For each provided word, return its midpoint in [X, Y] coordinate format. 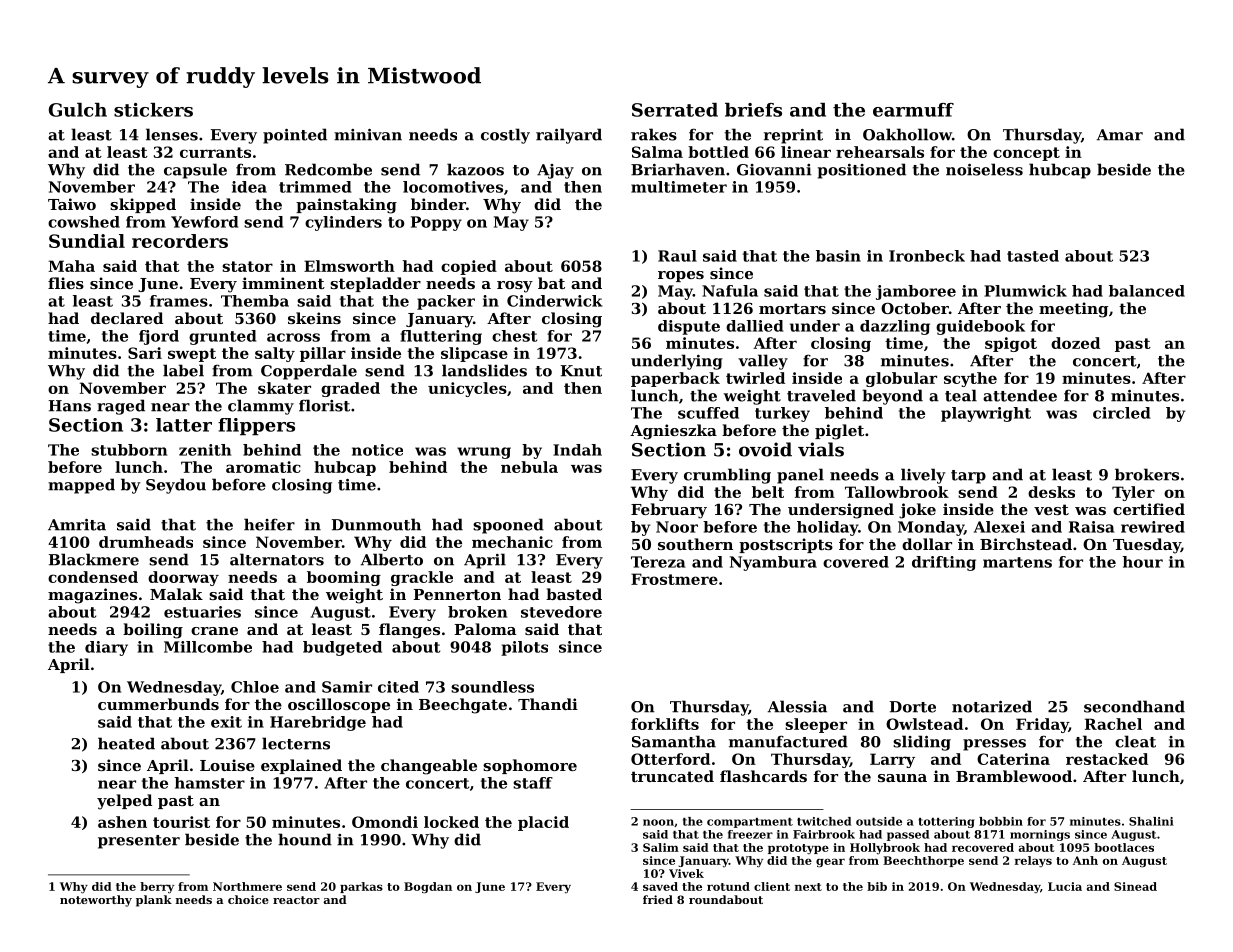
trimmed [315, 187]
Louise [227, 765]
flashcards [763, 776]
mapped [81, 486]
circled [1122, 413]
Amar [1120, 135]
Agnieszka [673, 432]
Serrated [675, 110]
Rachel [1113, 724]
